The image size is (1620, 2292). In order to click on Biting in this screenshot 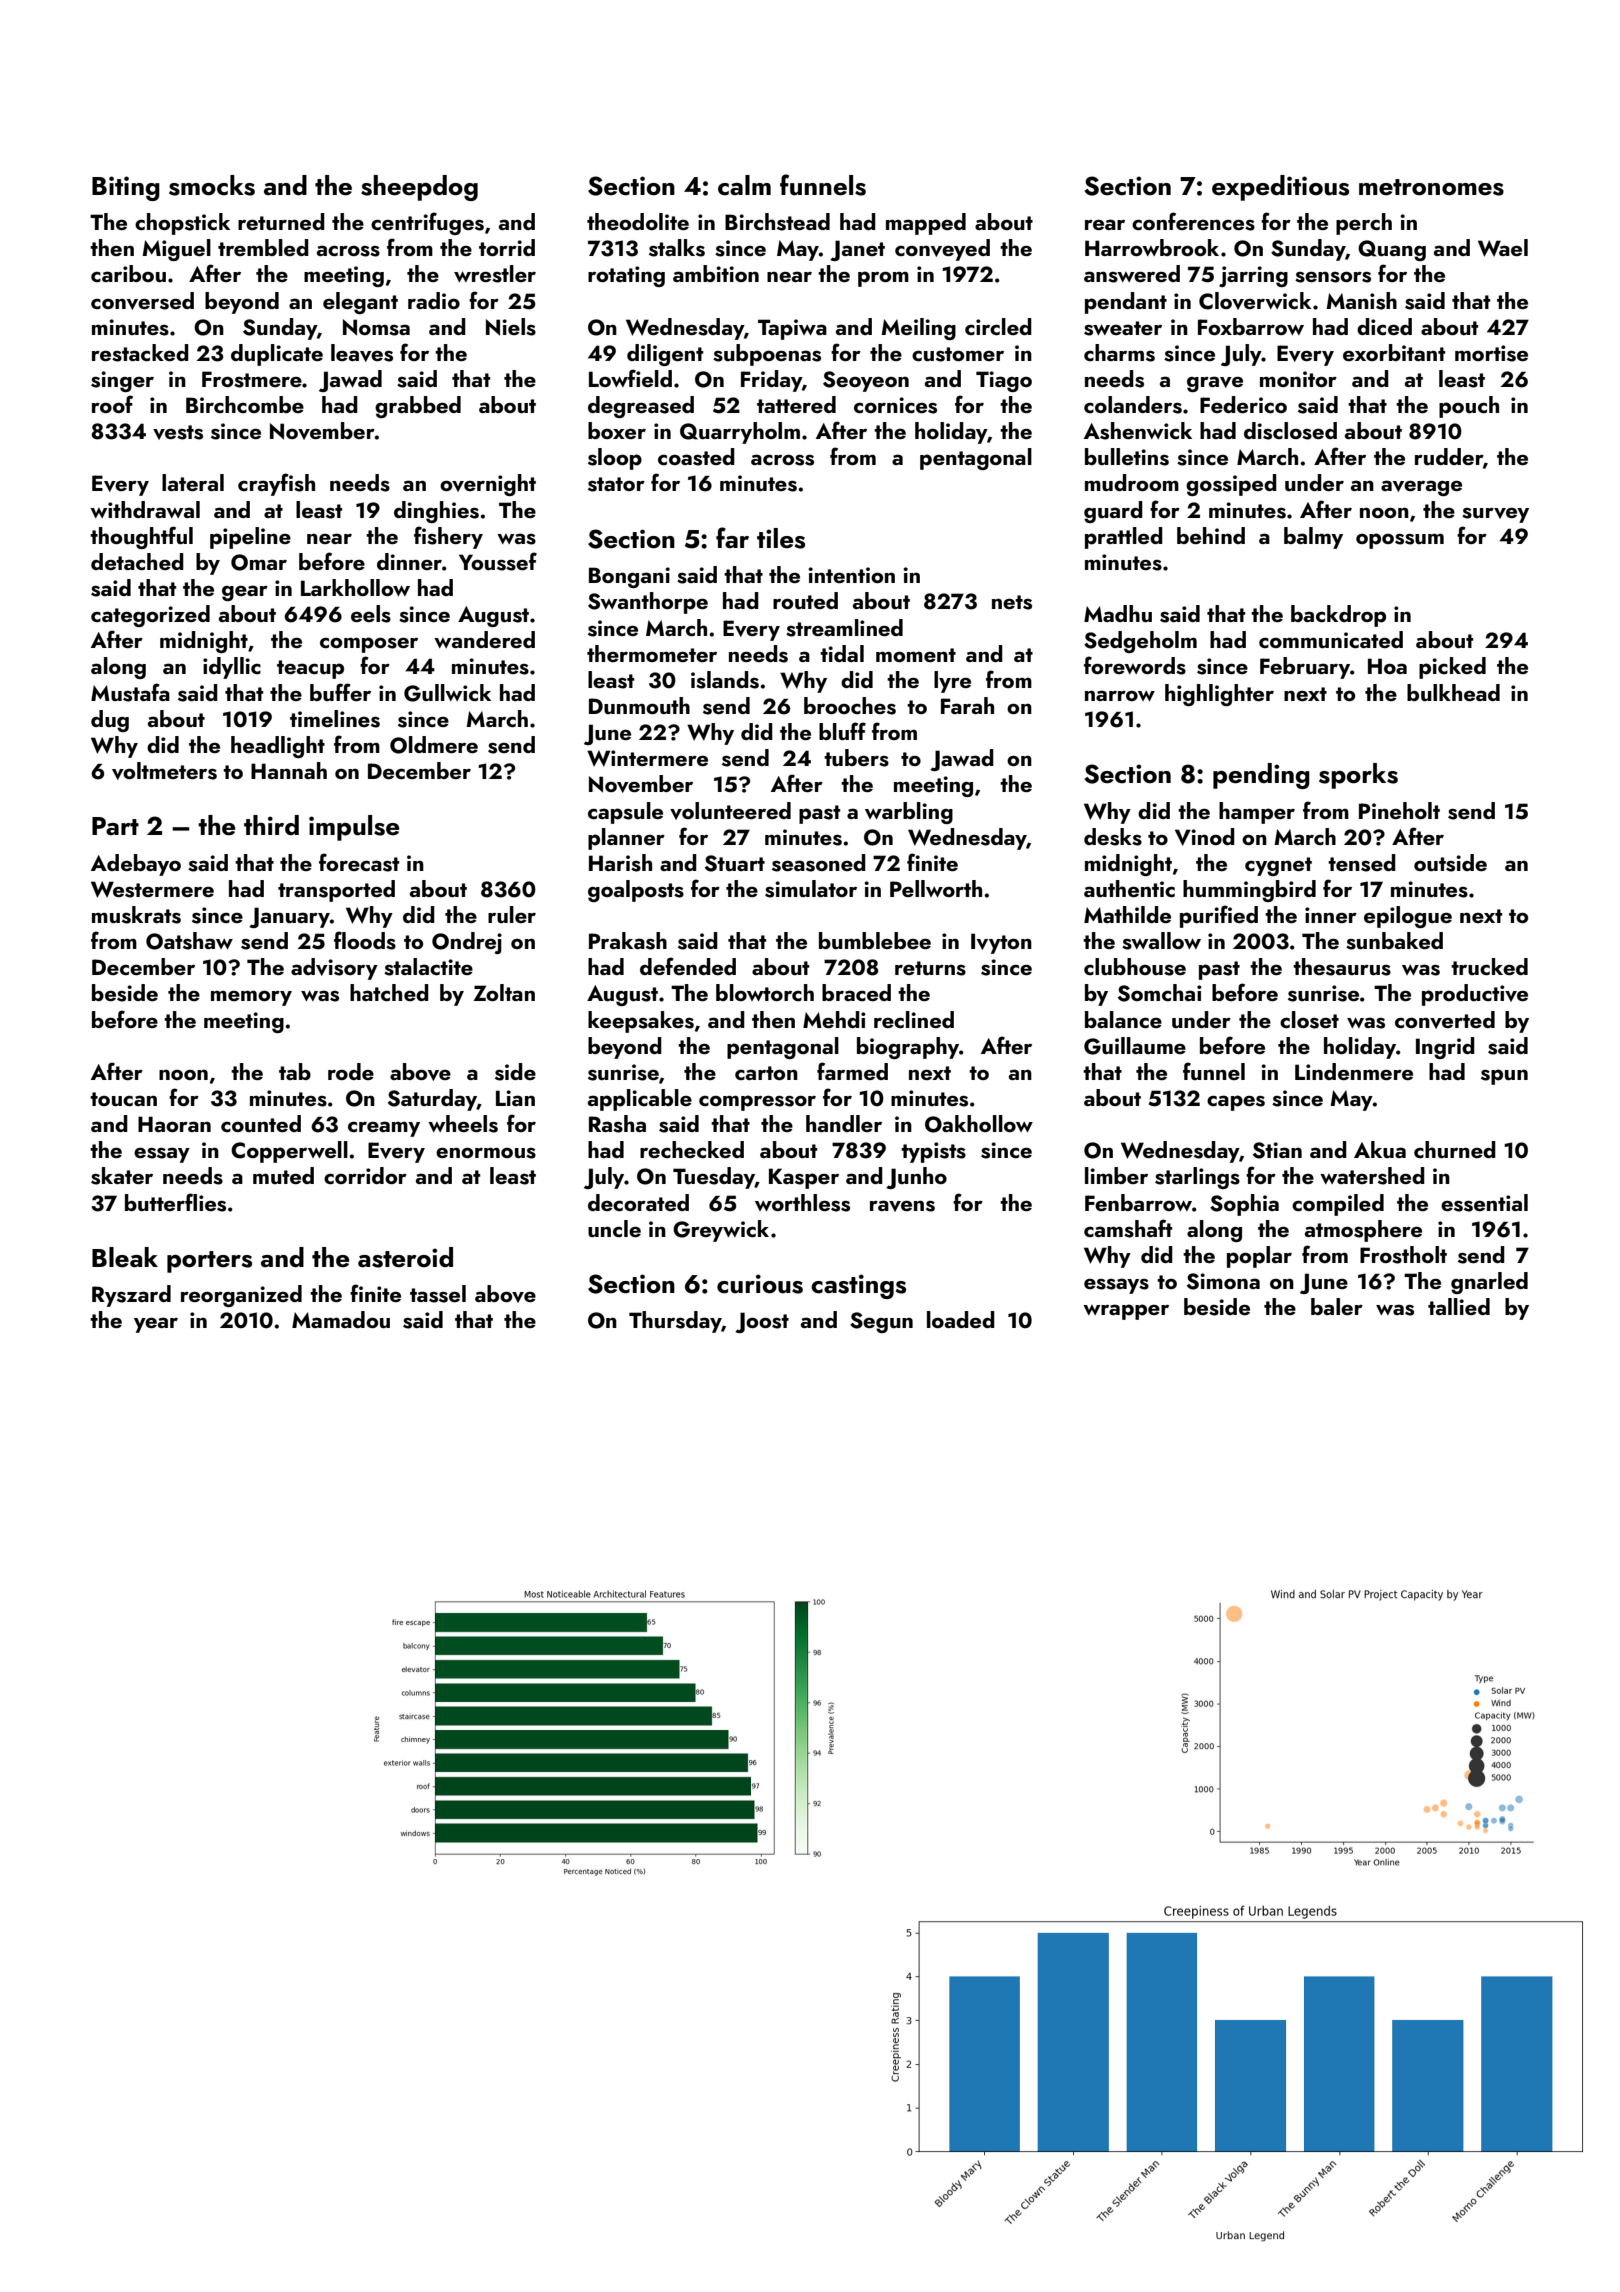, I will do `click(126, 188)`.
